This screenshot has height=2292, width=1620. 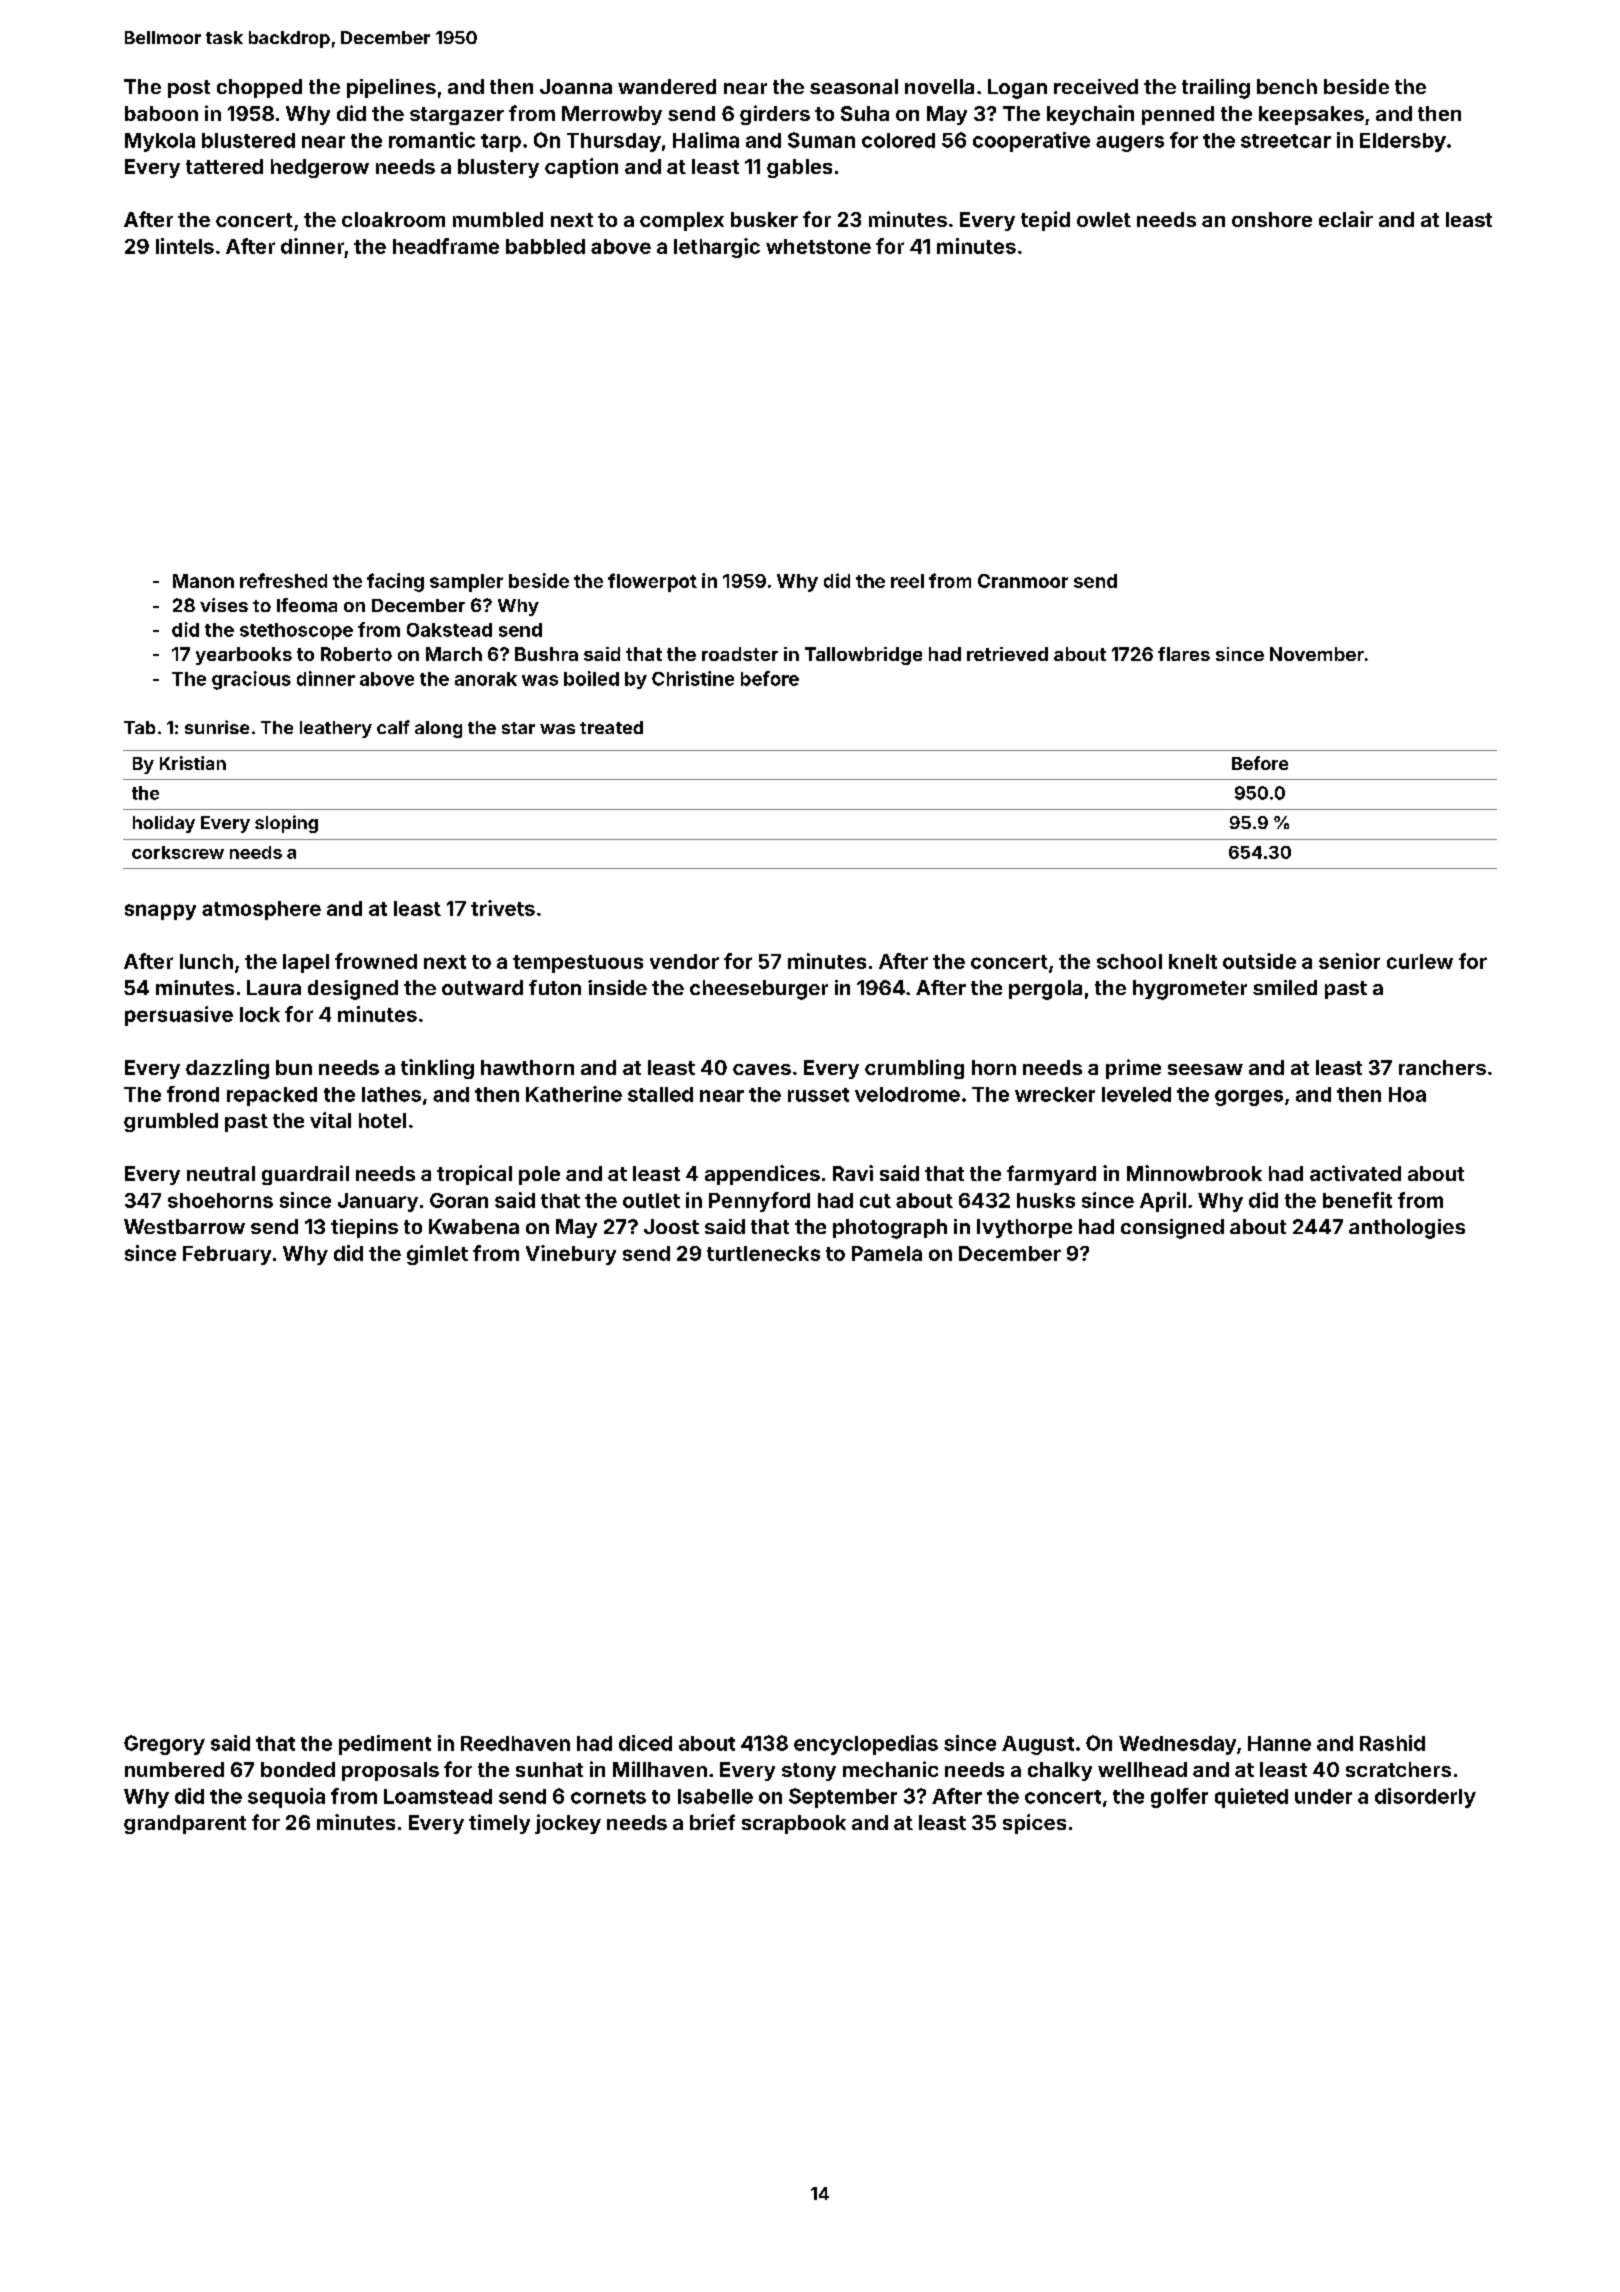 I want to click on school, so click(x=1129, y=961).
